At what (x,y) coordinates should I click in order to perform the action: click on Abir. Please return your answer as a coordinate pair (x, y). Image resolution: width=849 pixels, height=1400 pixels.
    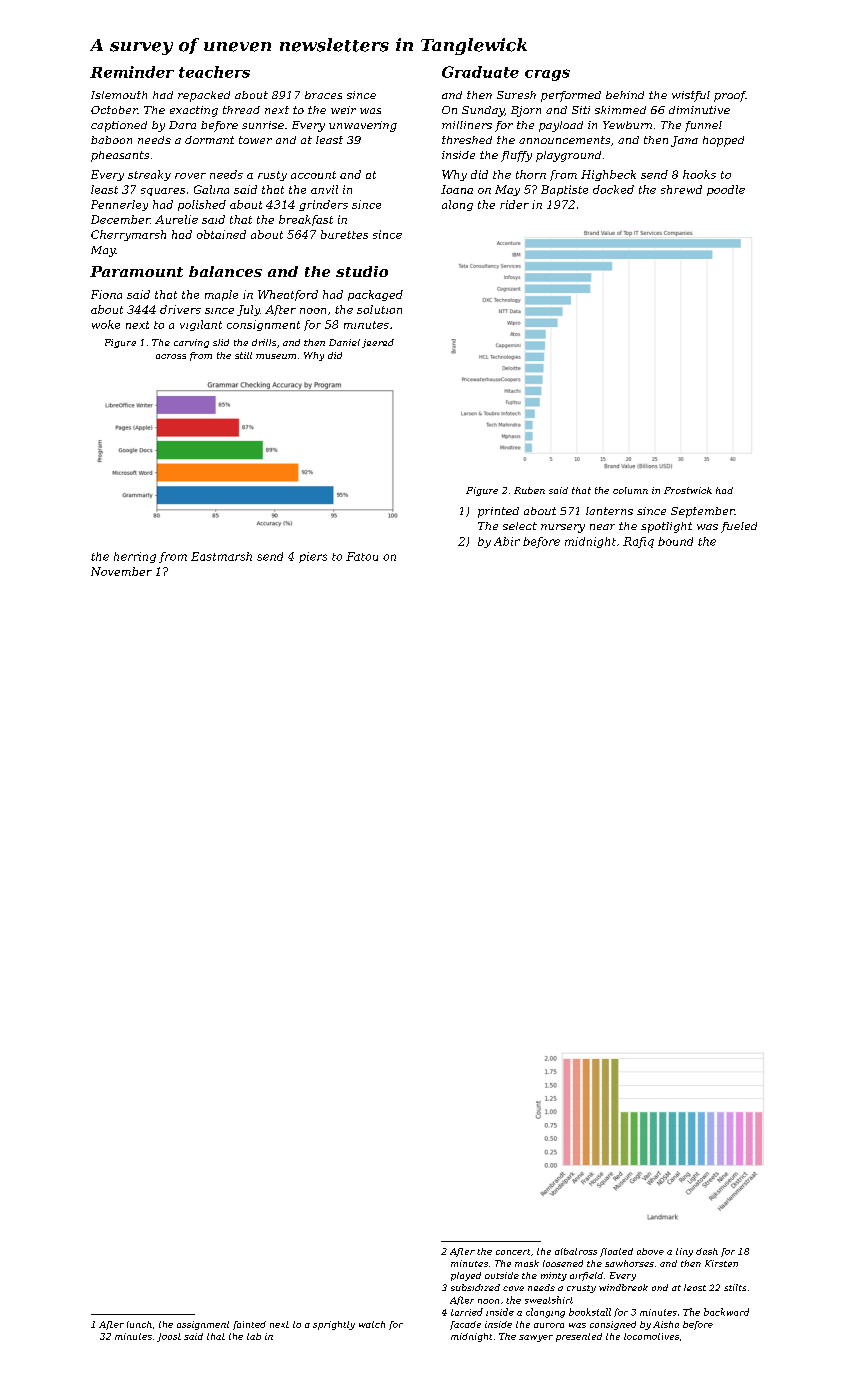
    Looking at the image, I should click on (507, 541).
